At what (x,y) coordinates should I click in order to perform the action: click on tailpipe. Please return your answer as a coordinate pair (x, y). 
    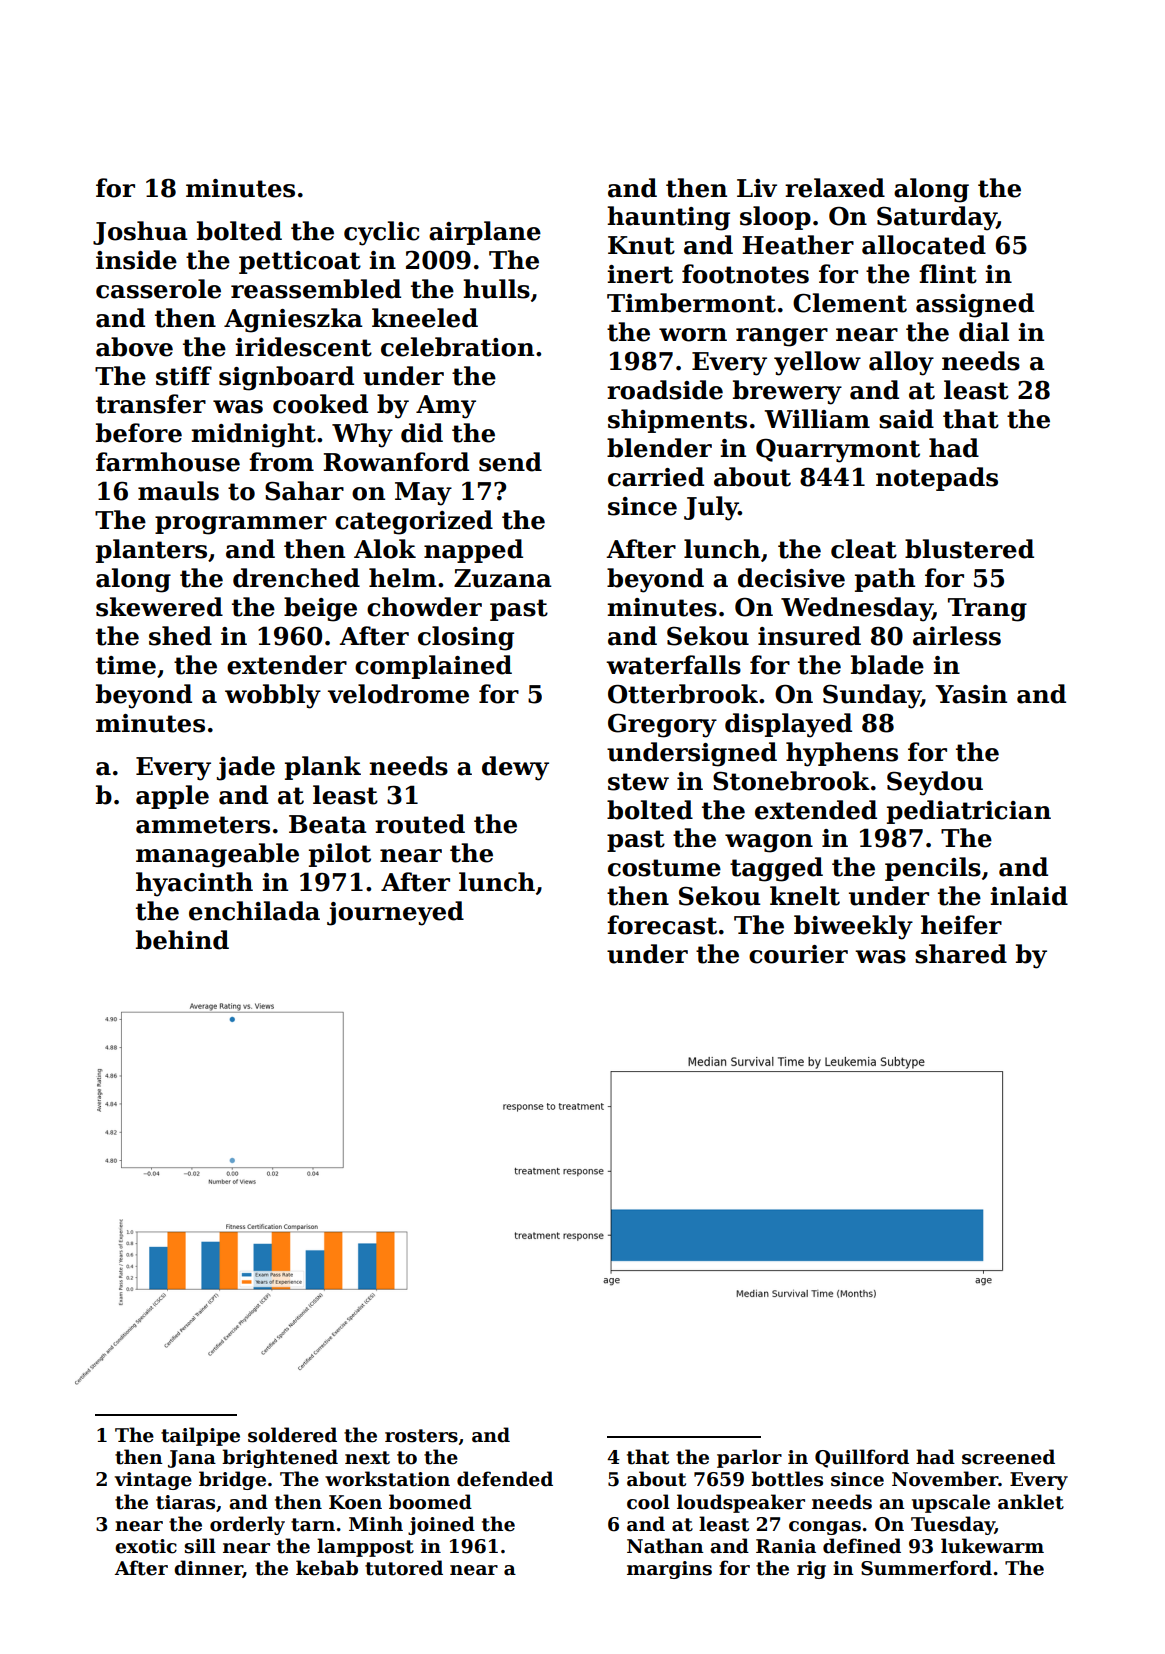
    Looking at the image, I should click on (200, 1436).
